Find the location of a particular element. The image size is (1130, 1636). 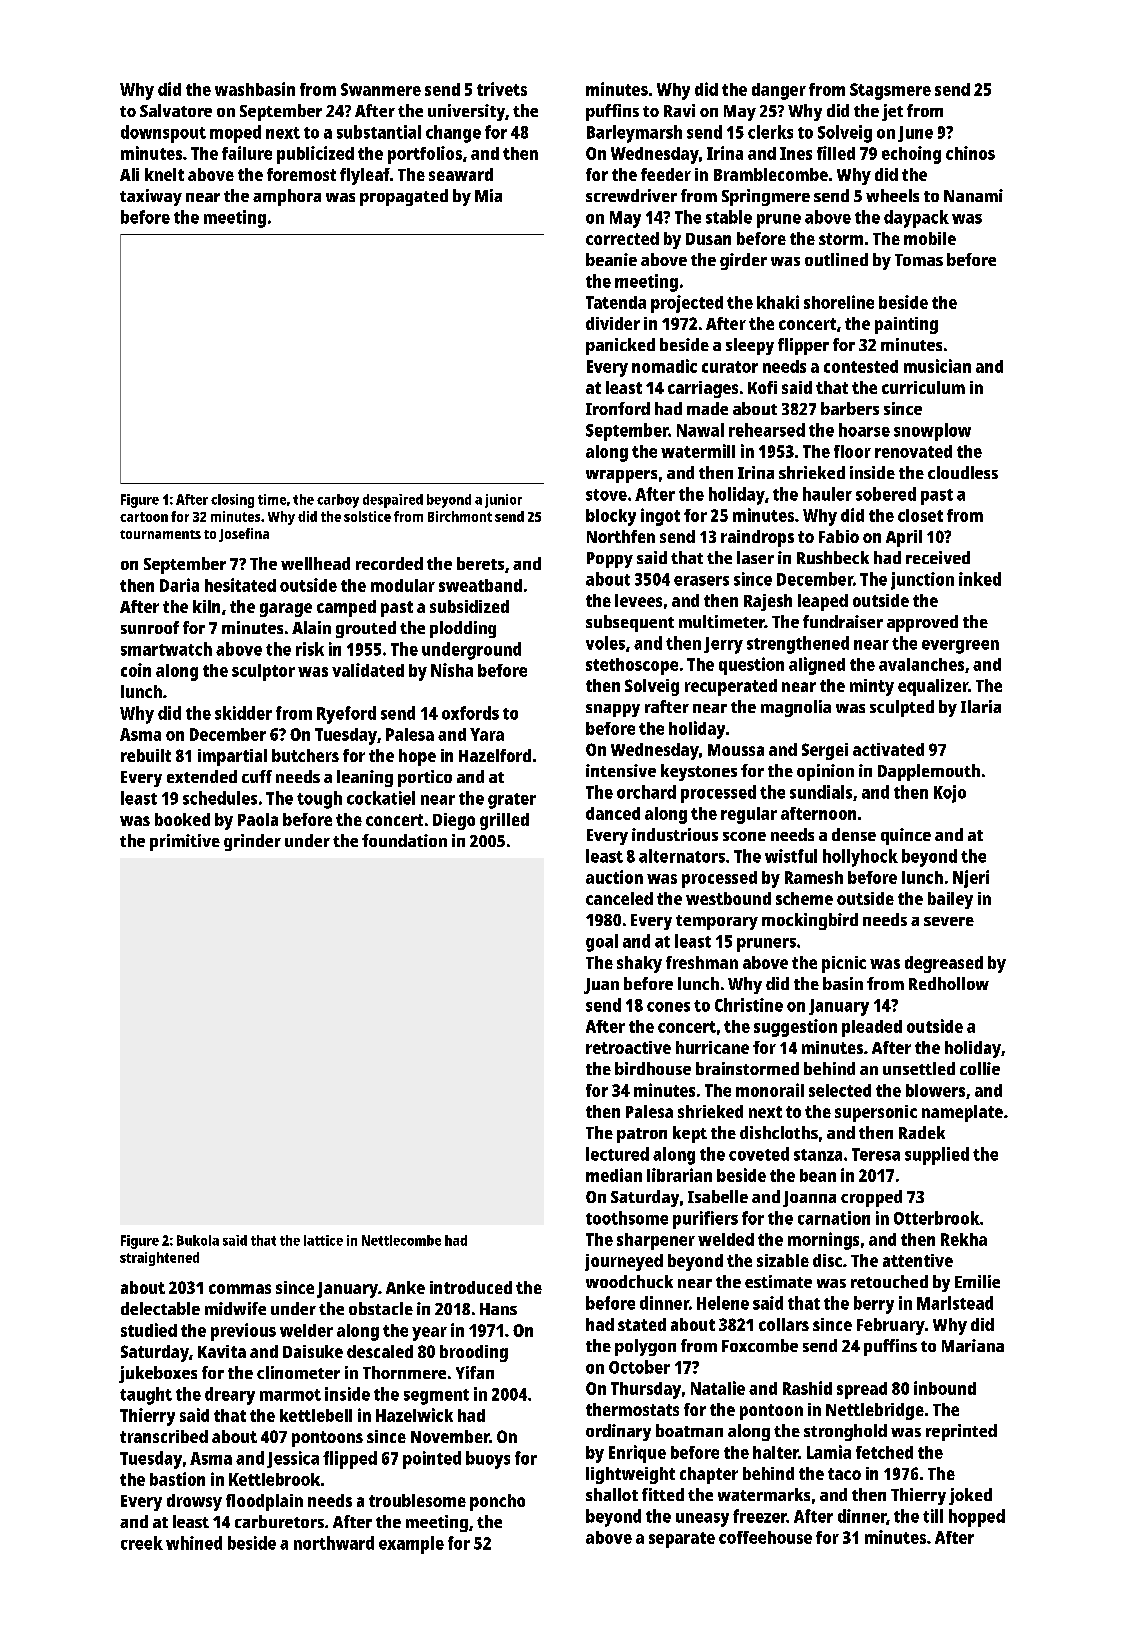

panicked is located at coordinates (620, 346).
